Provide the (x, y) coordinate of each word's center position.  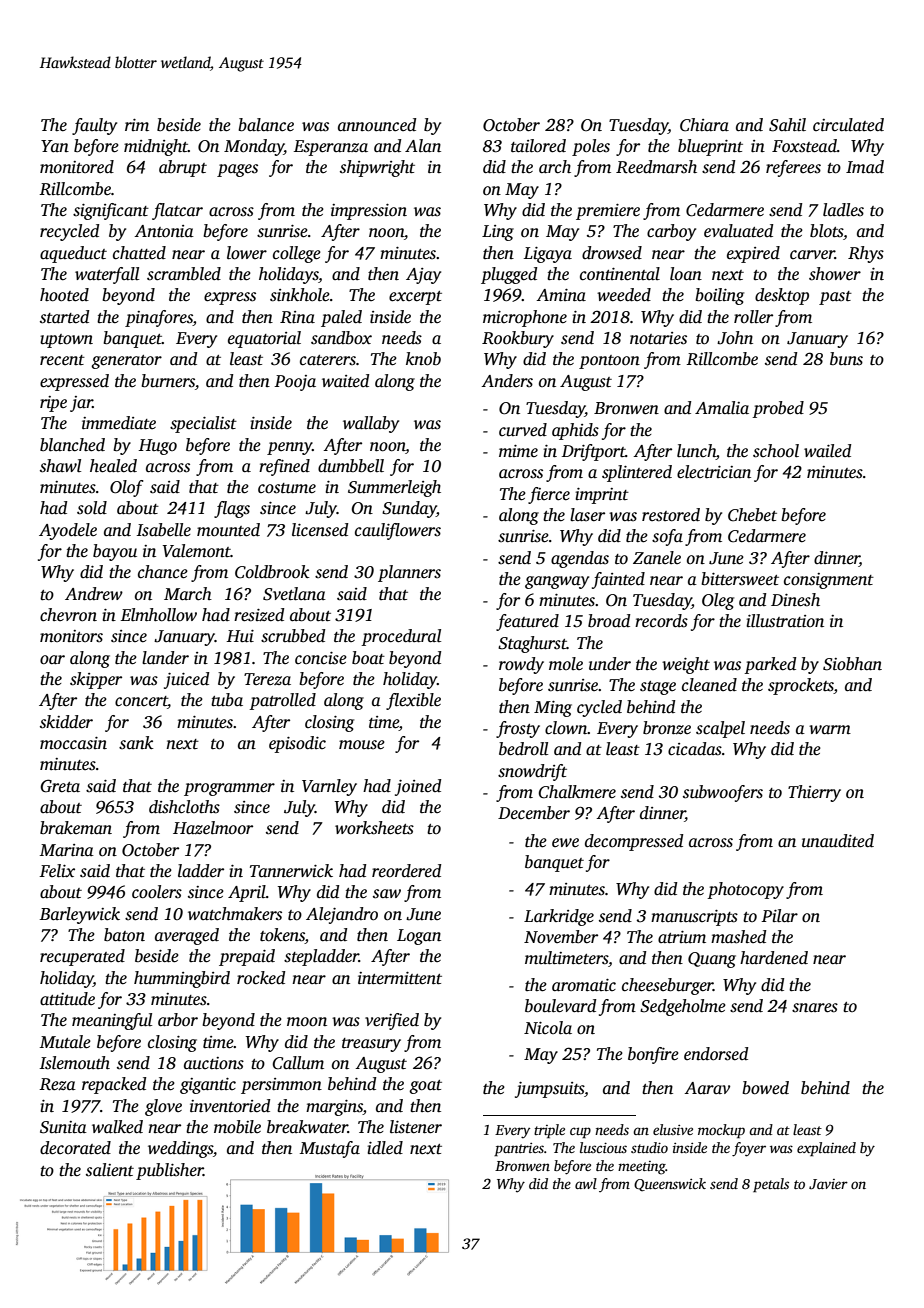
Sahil (787, 125)
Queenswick (670, 1185)
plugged (509, 275)
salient (110, 1170)
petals (771, 1185)
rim (137, 125)
